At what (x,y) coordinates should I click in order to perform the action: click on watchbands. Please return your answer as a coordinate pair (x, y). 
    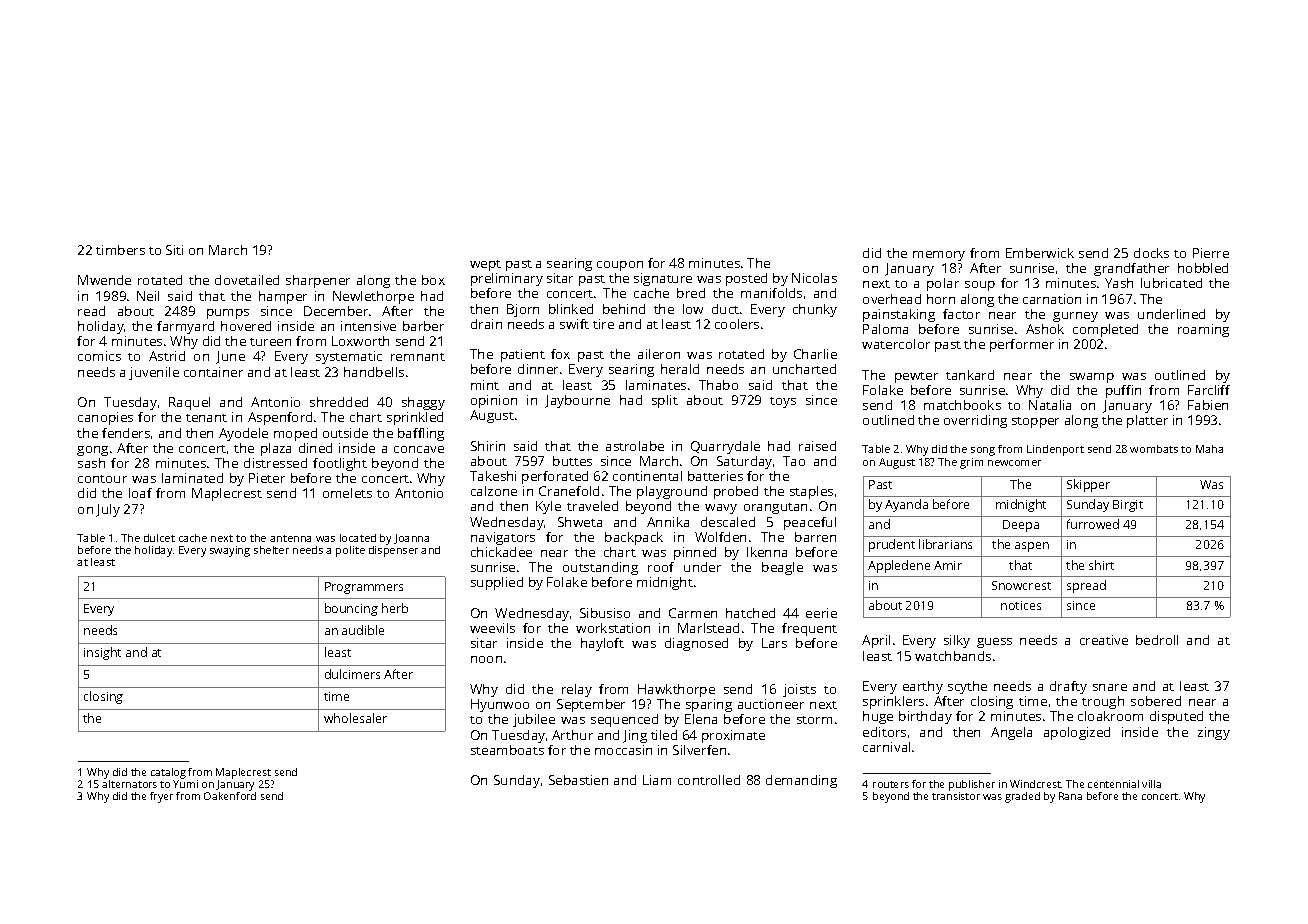
    Looking at the image, I should click on (953, 656).
